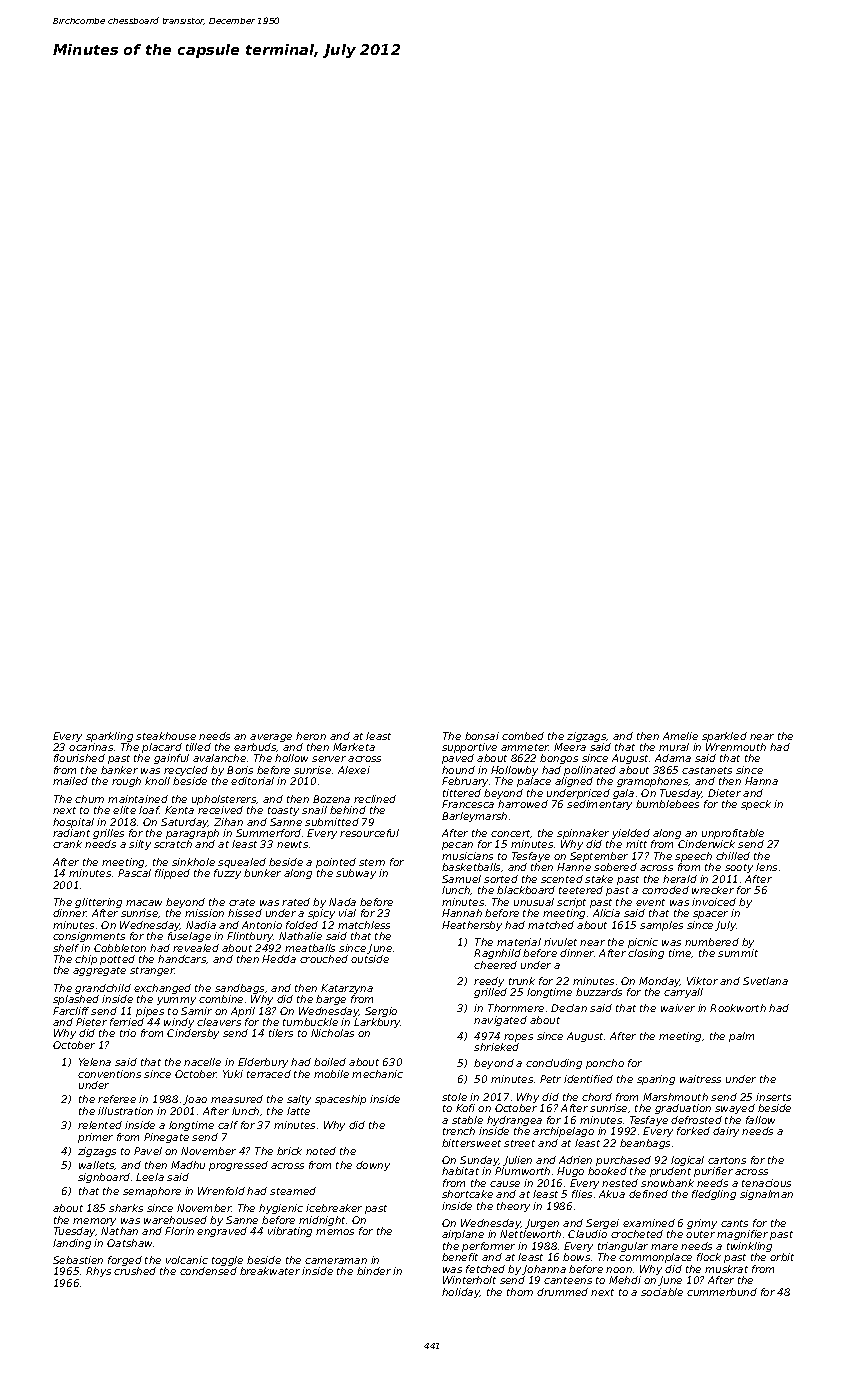 The width and height of the screenshot is (849, 1400). I want to click on conventions, so click(109, 1074).
